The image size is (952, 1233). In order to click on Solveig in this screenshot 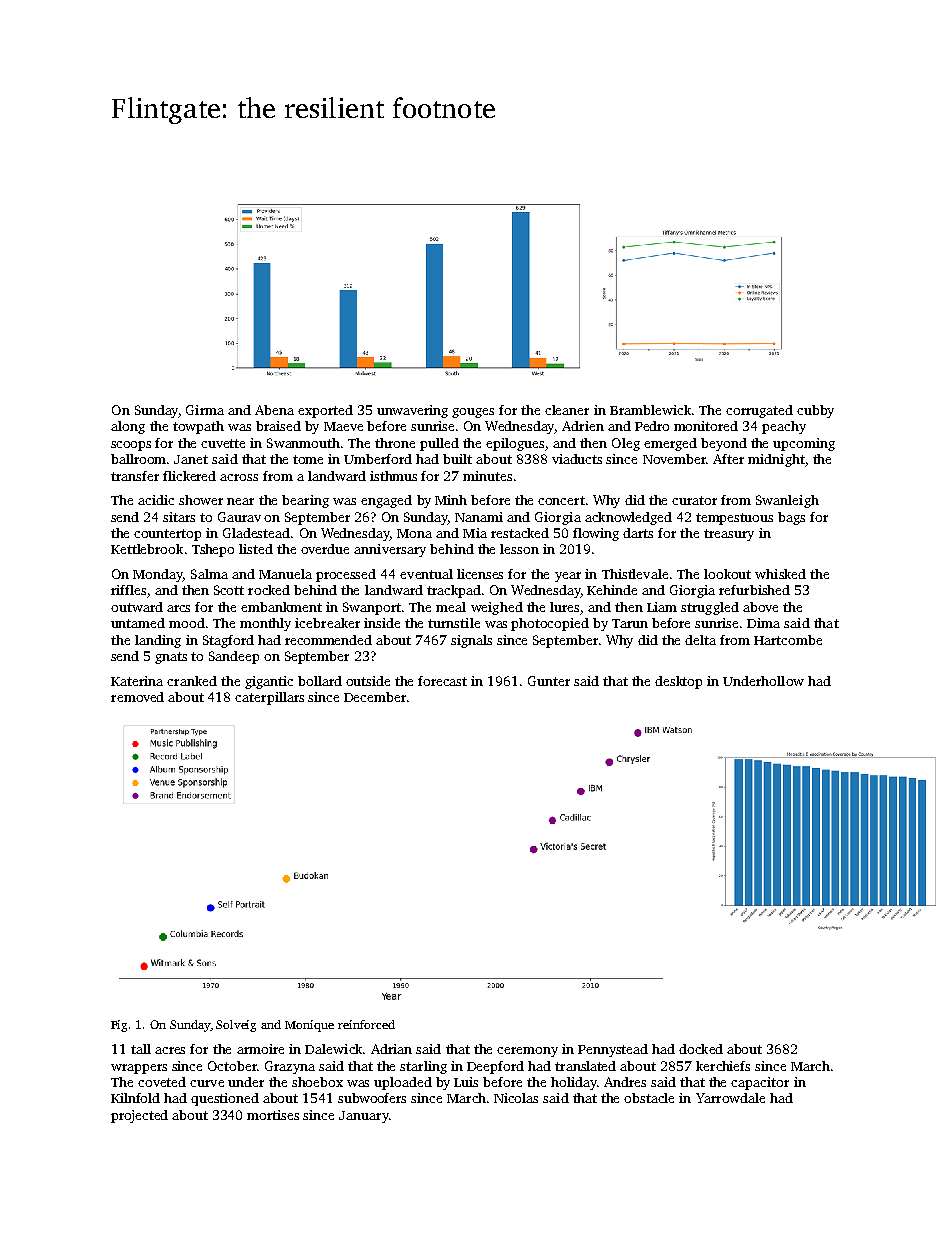, I will do `click(236, 1026)`.
